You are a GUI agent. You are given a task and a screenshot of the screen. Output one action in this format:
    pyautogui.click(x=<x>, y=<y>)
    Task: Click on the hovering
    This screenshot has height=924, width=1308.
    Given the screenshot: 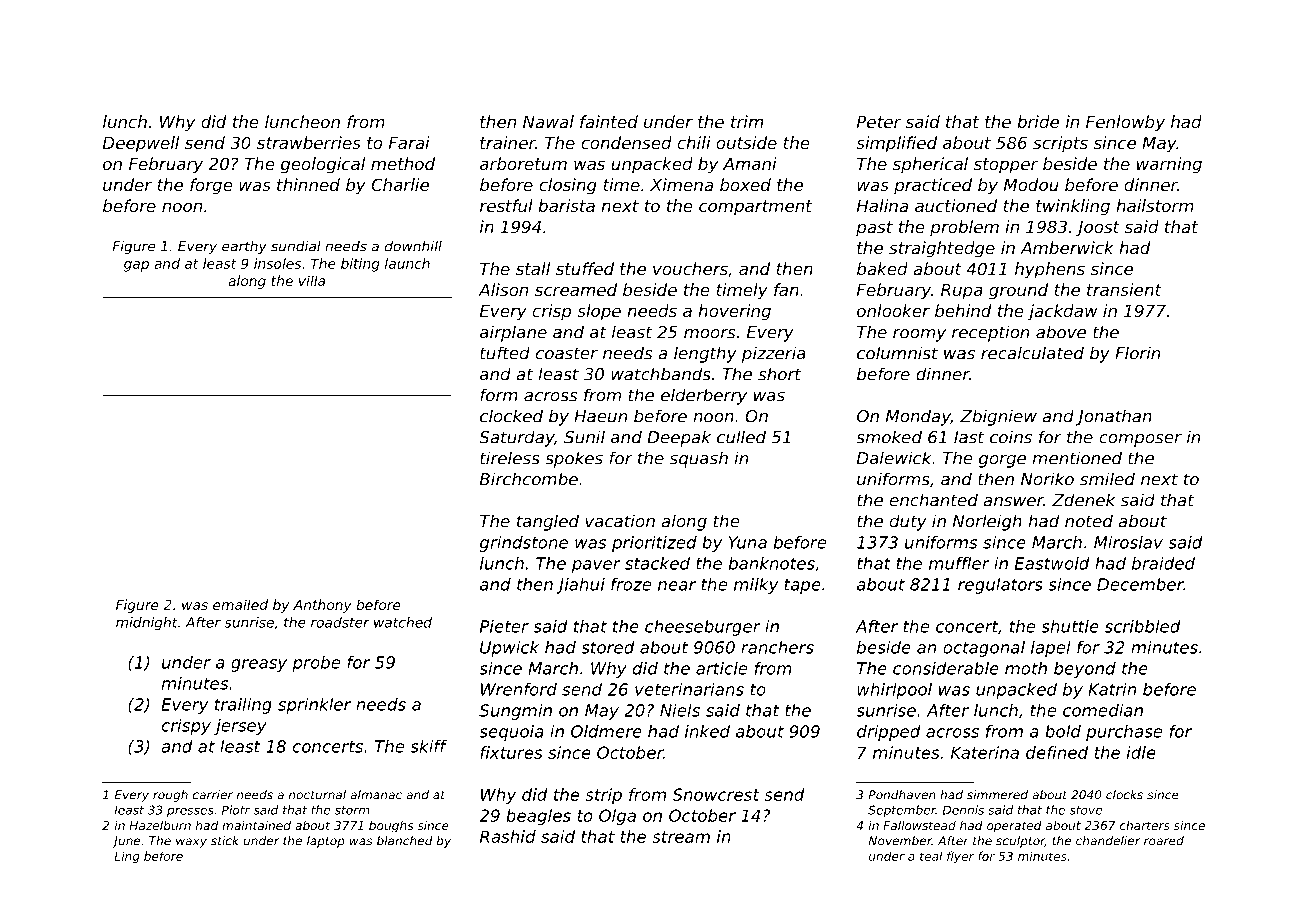 What is the action you would take?
    pyautogui.click(x=734, y=312)
